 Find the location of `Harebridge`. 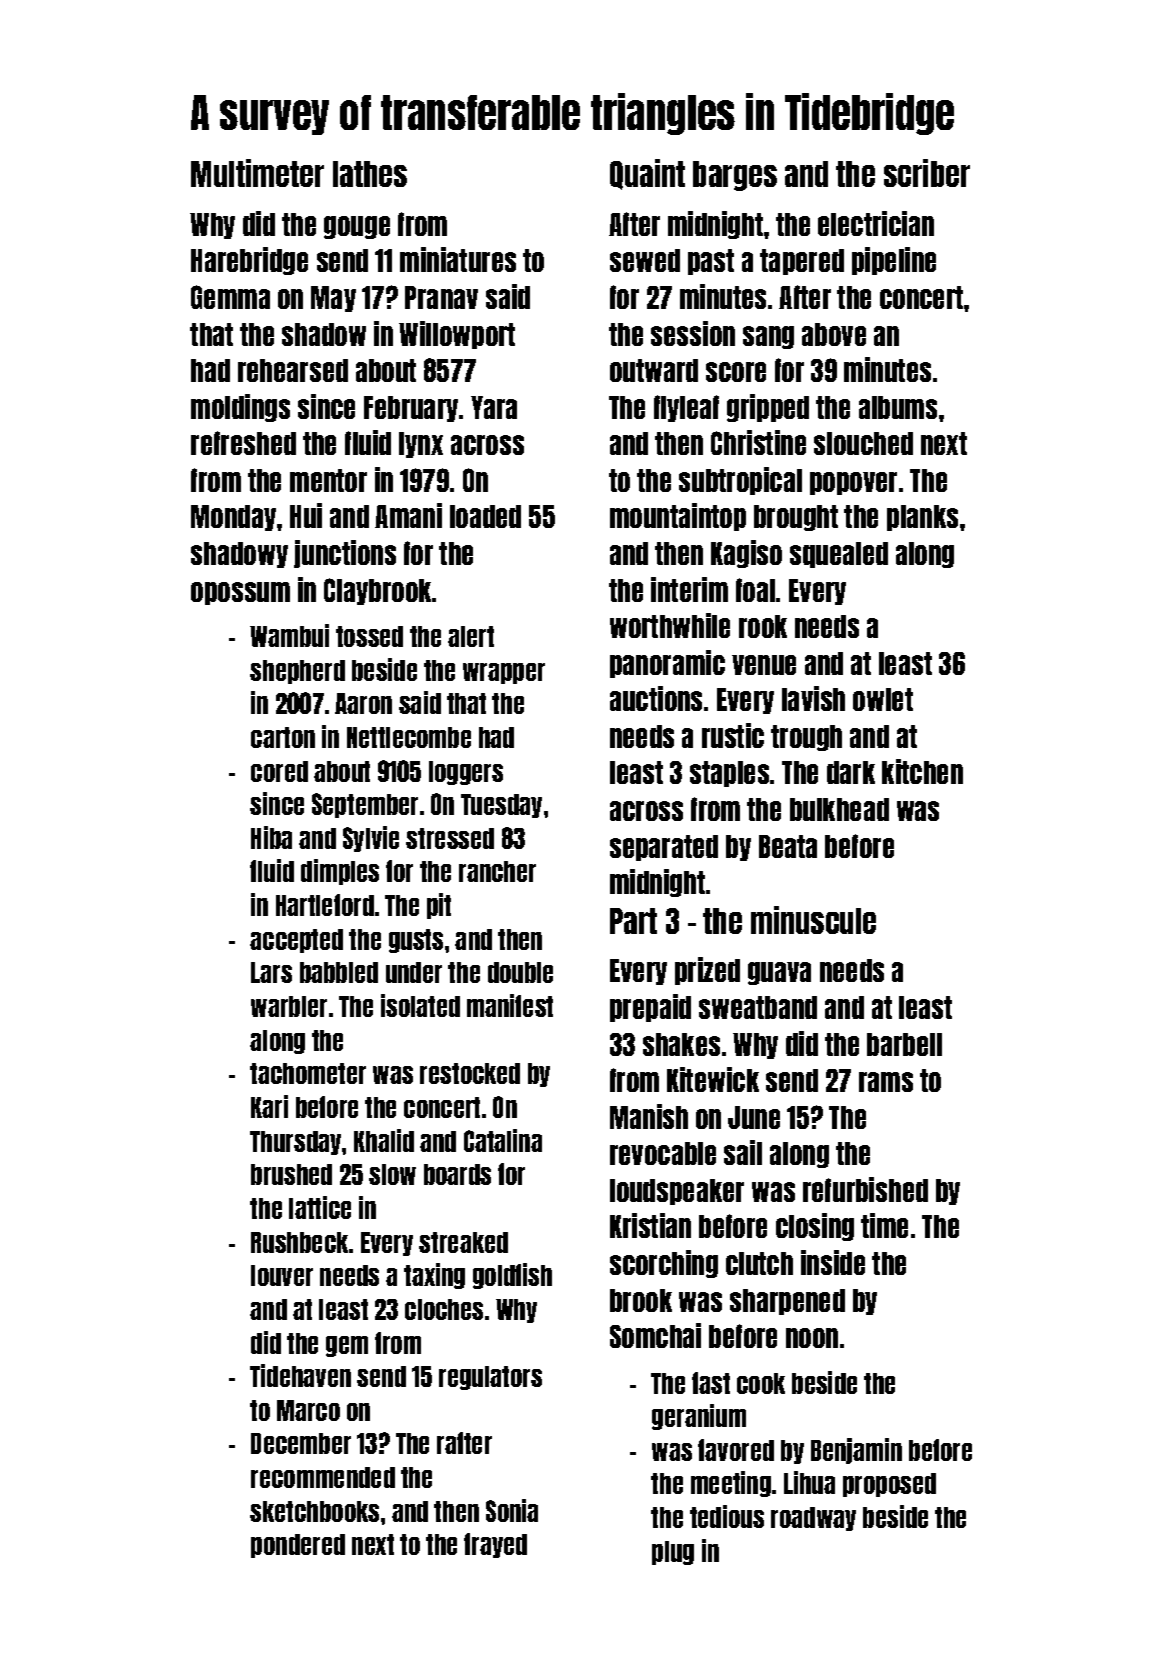

Harebridge is located at coordinates (249, 261).
